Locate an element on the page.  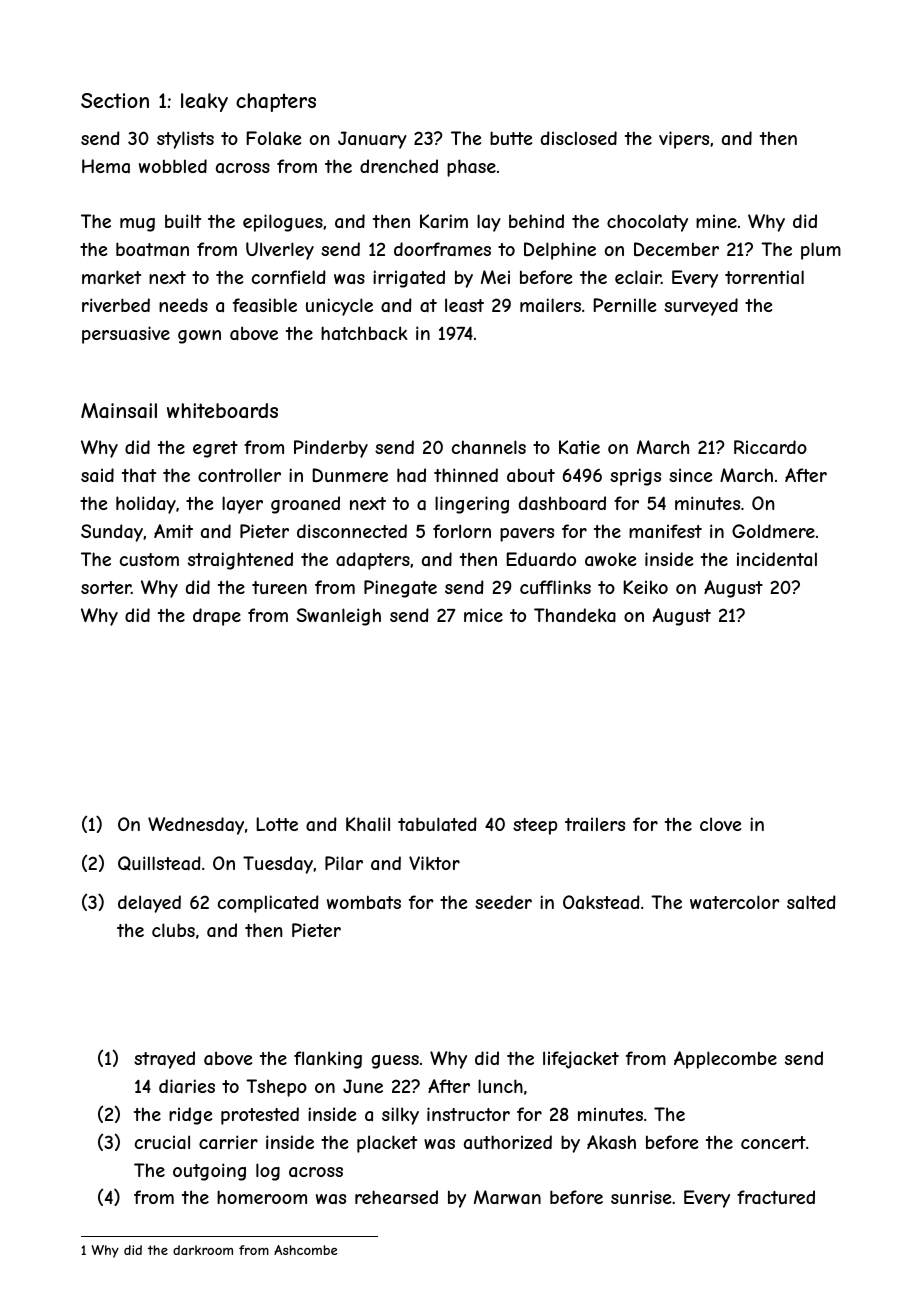
Quillstead is located at coordinates (159, 863).
